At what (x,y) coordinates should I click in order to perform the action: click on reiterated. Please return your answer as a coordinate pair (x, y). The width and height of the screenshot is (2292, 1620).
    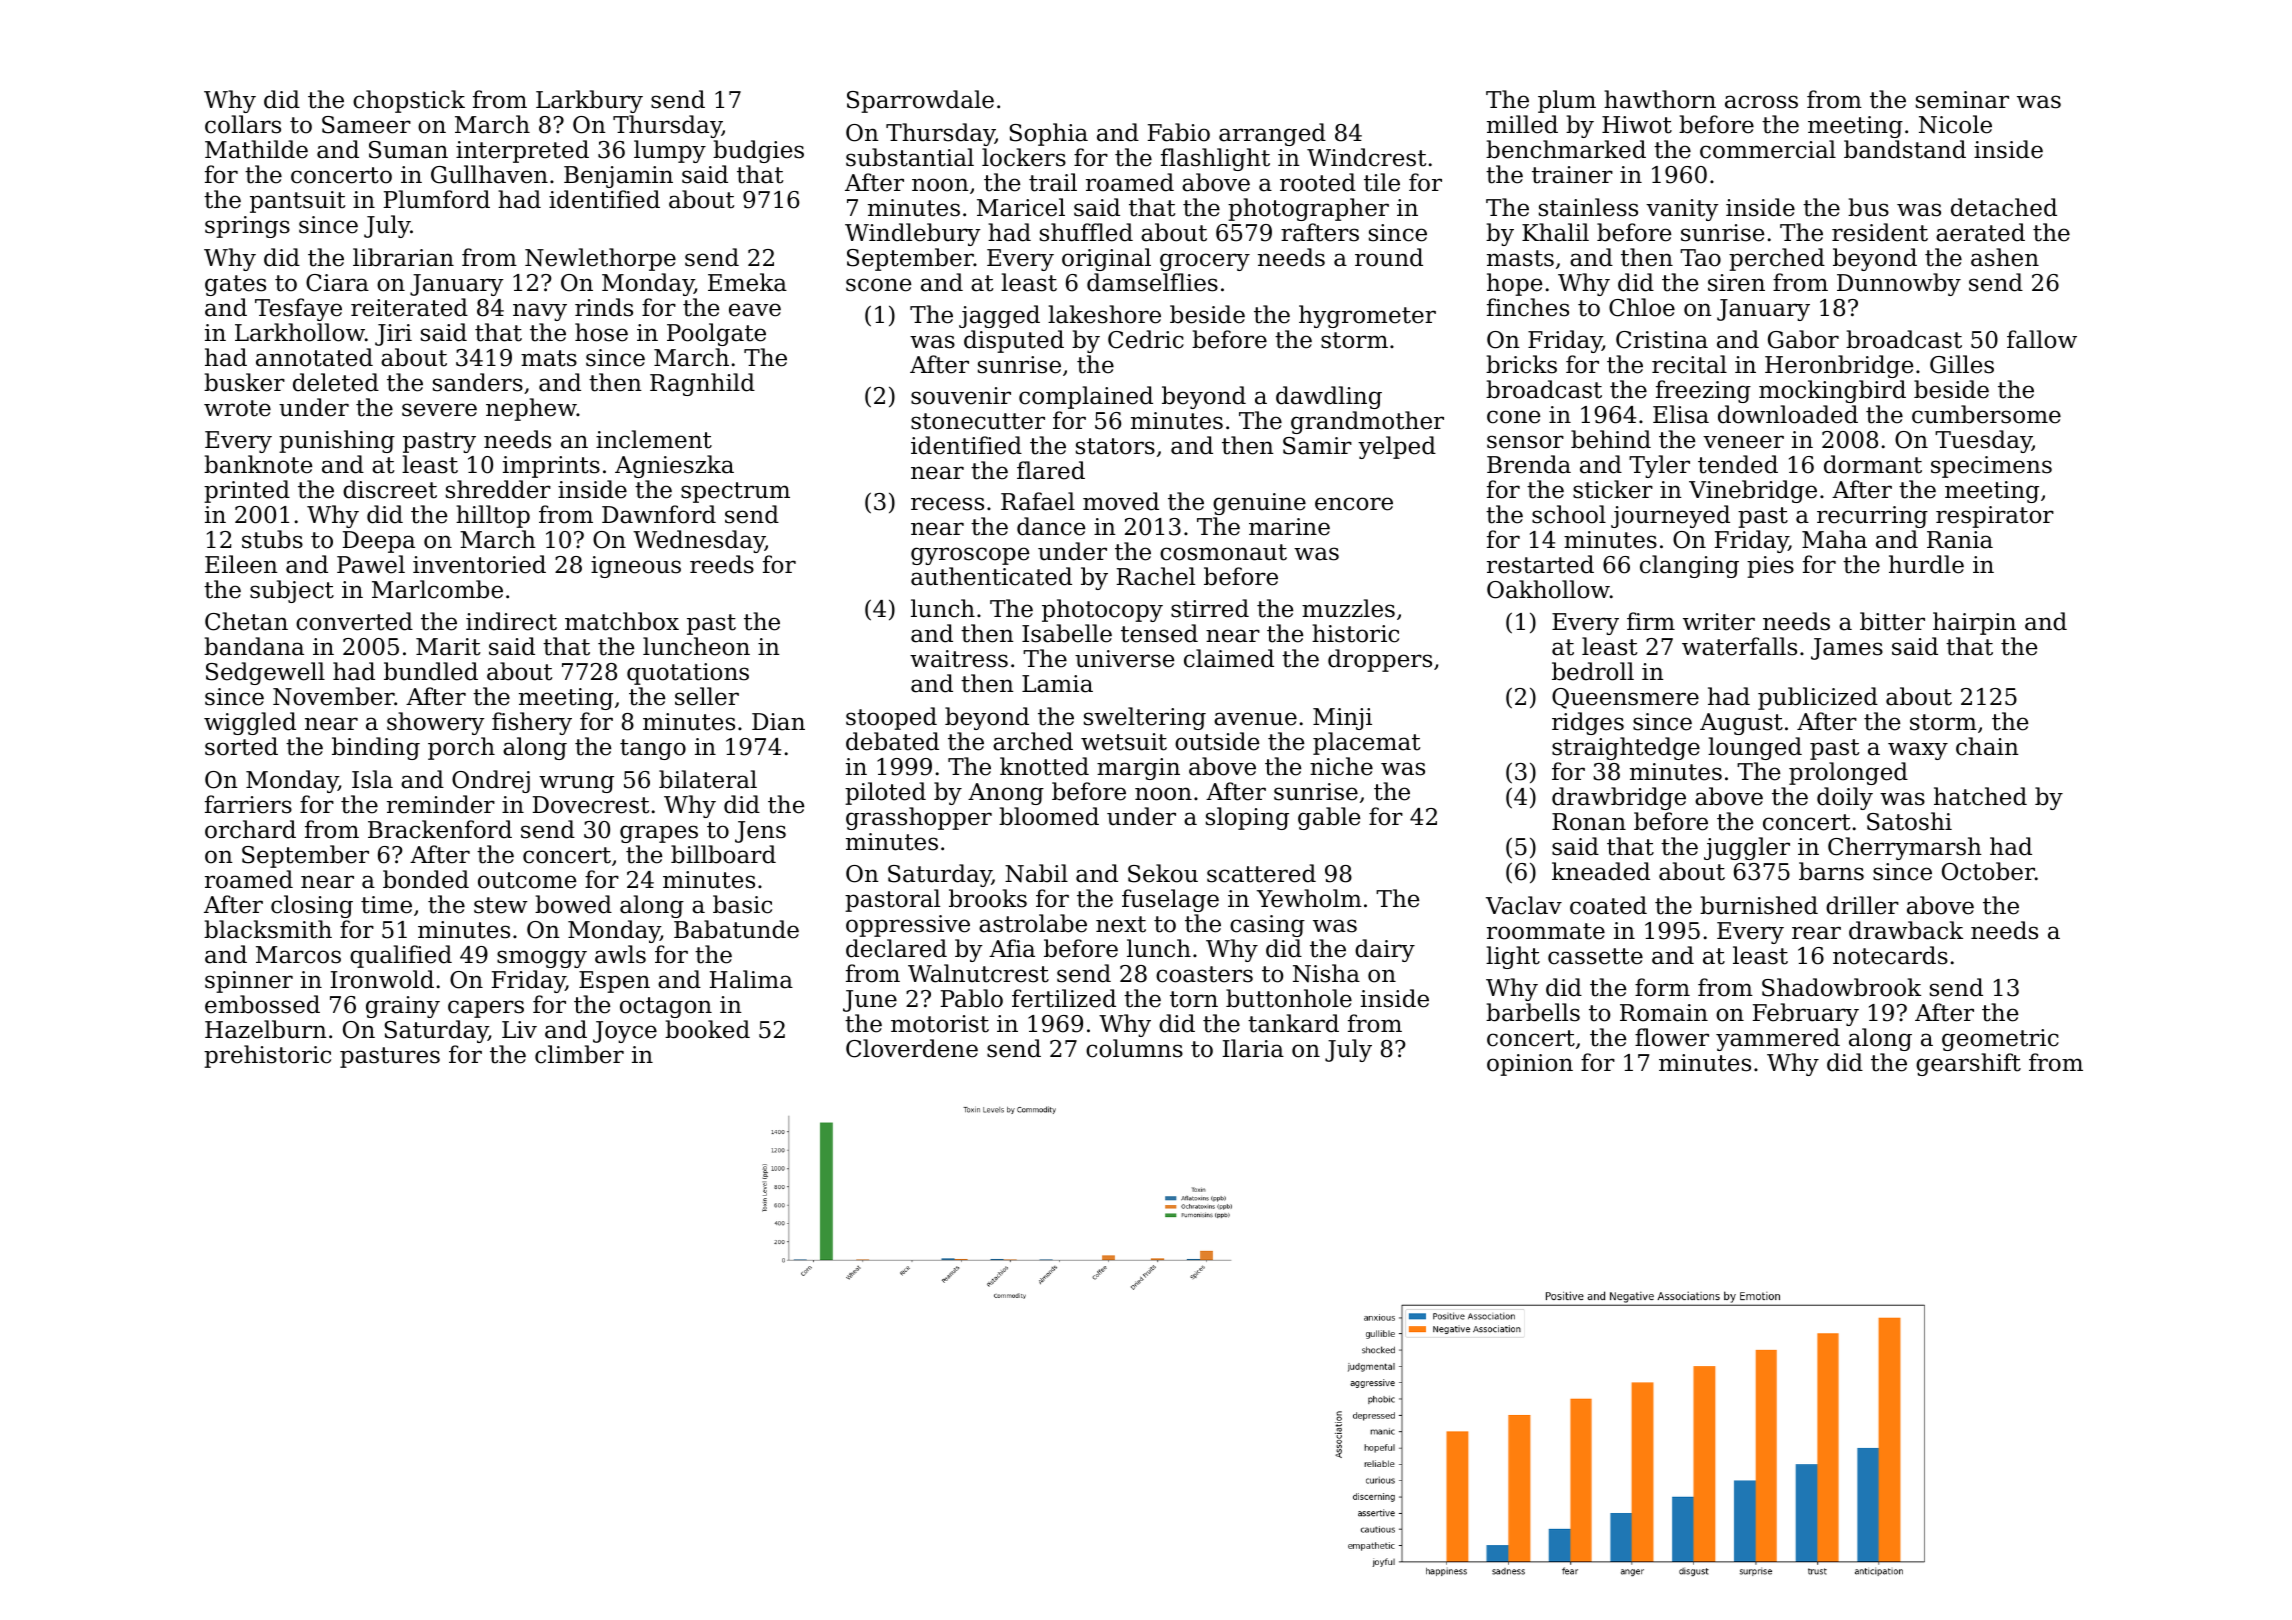
    Looking at the image, I should click on (409, 307).
